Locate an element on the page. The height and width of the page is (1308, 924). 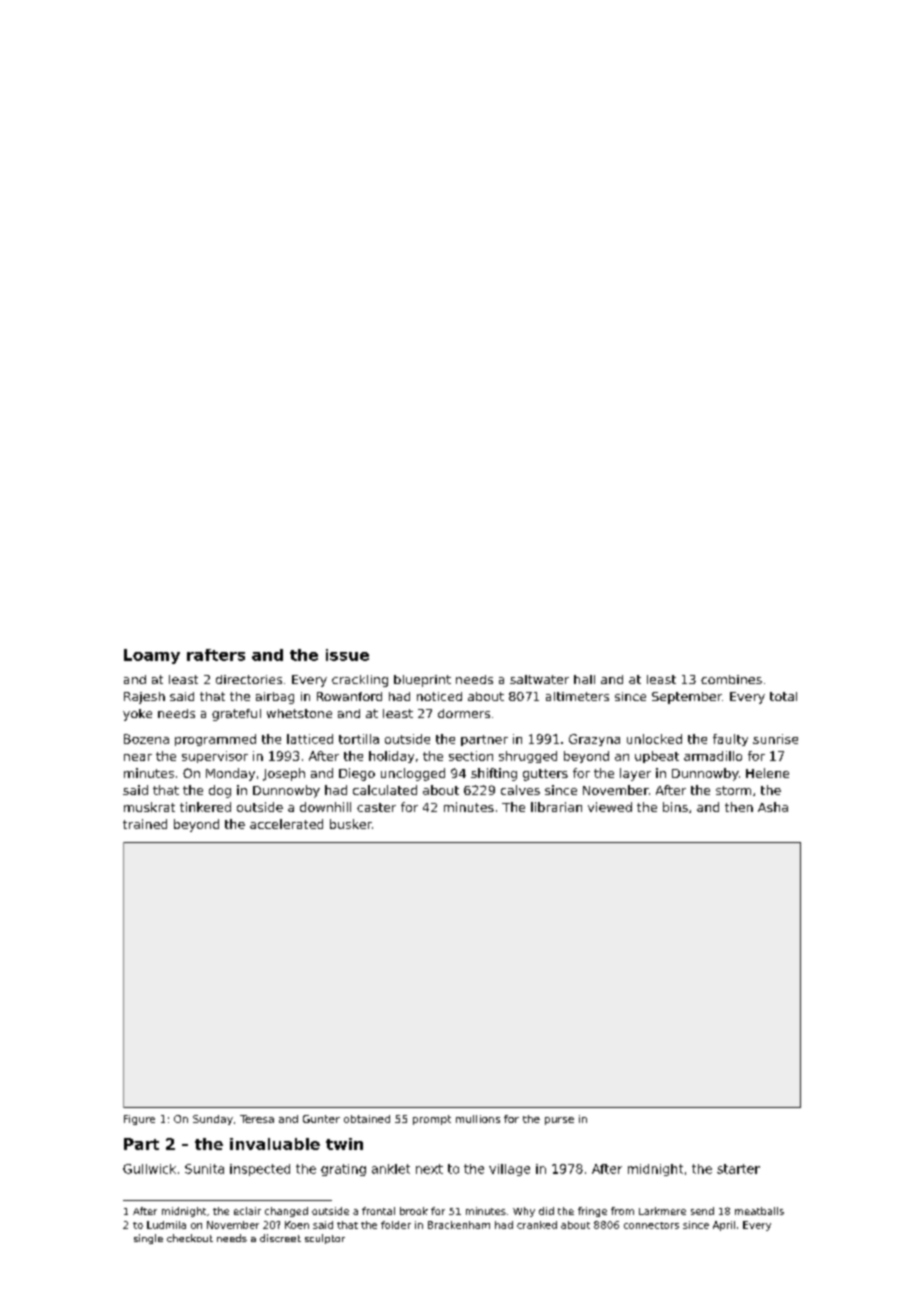
trained is located at coordinates (145, 824).
